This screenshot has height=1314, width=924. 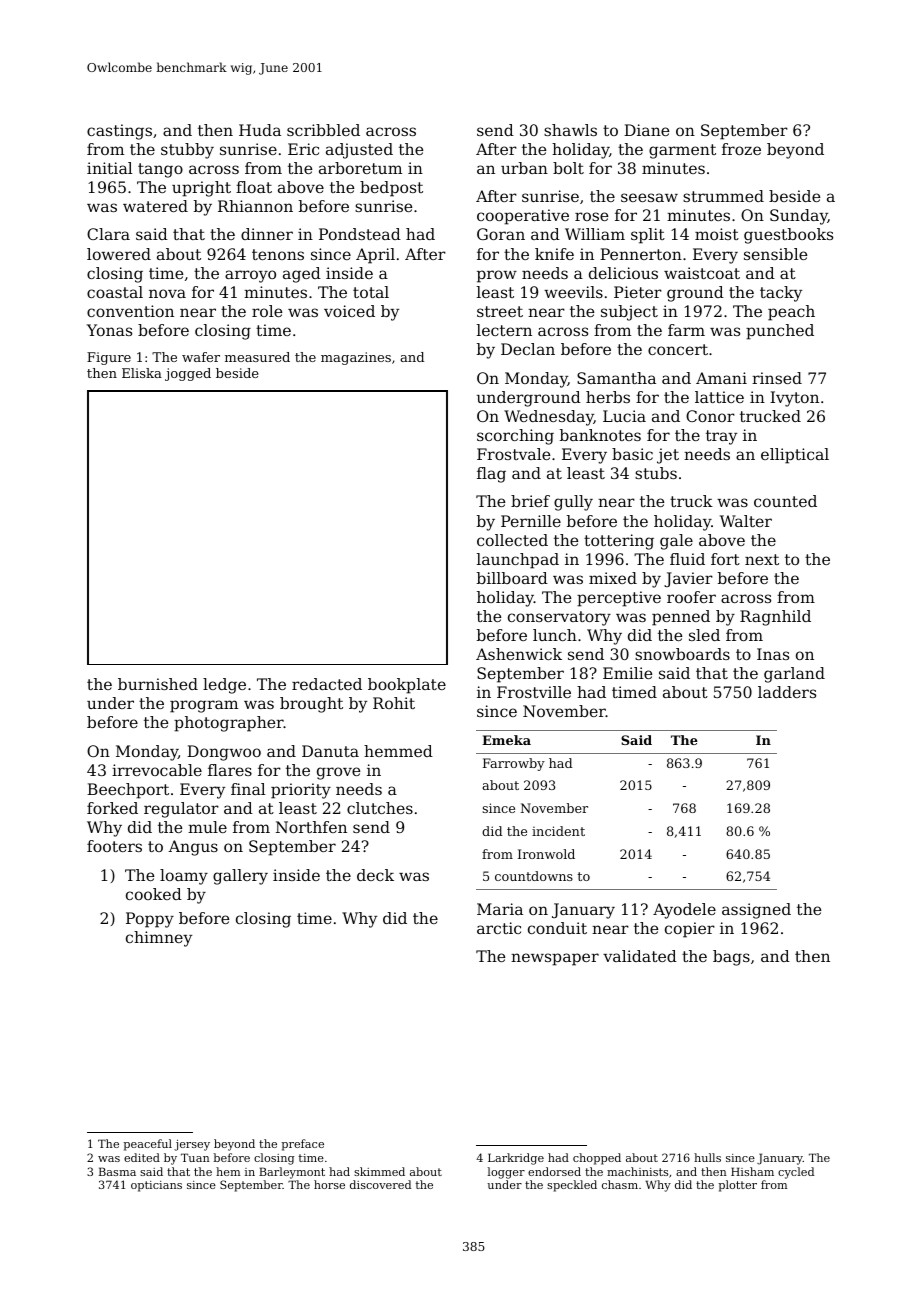 What do you see at coordinates (799, 217) in the screenshot?
I see `Sunday` at bounding box center [799, 217].
